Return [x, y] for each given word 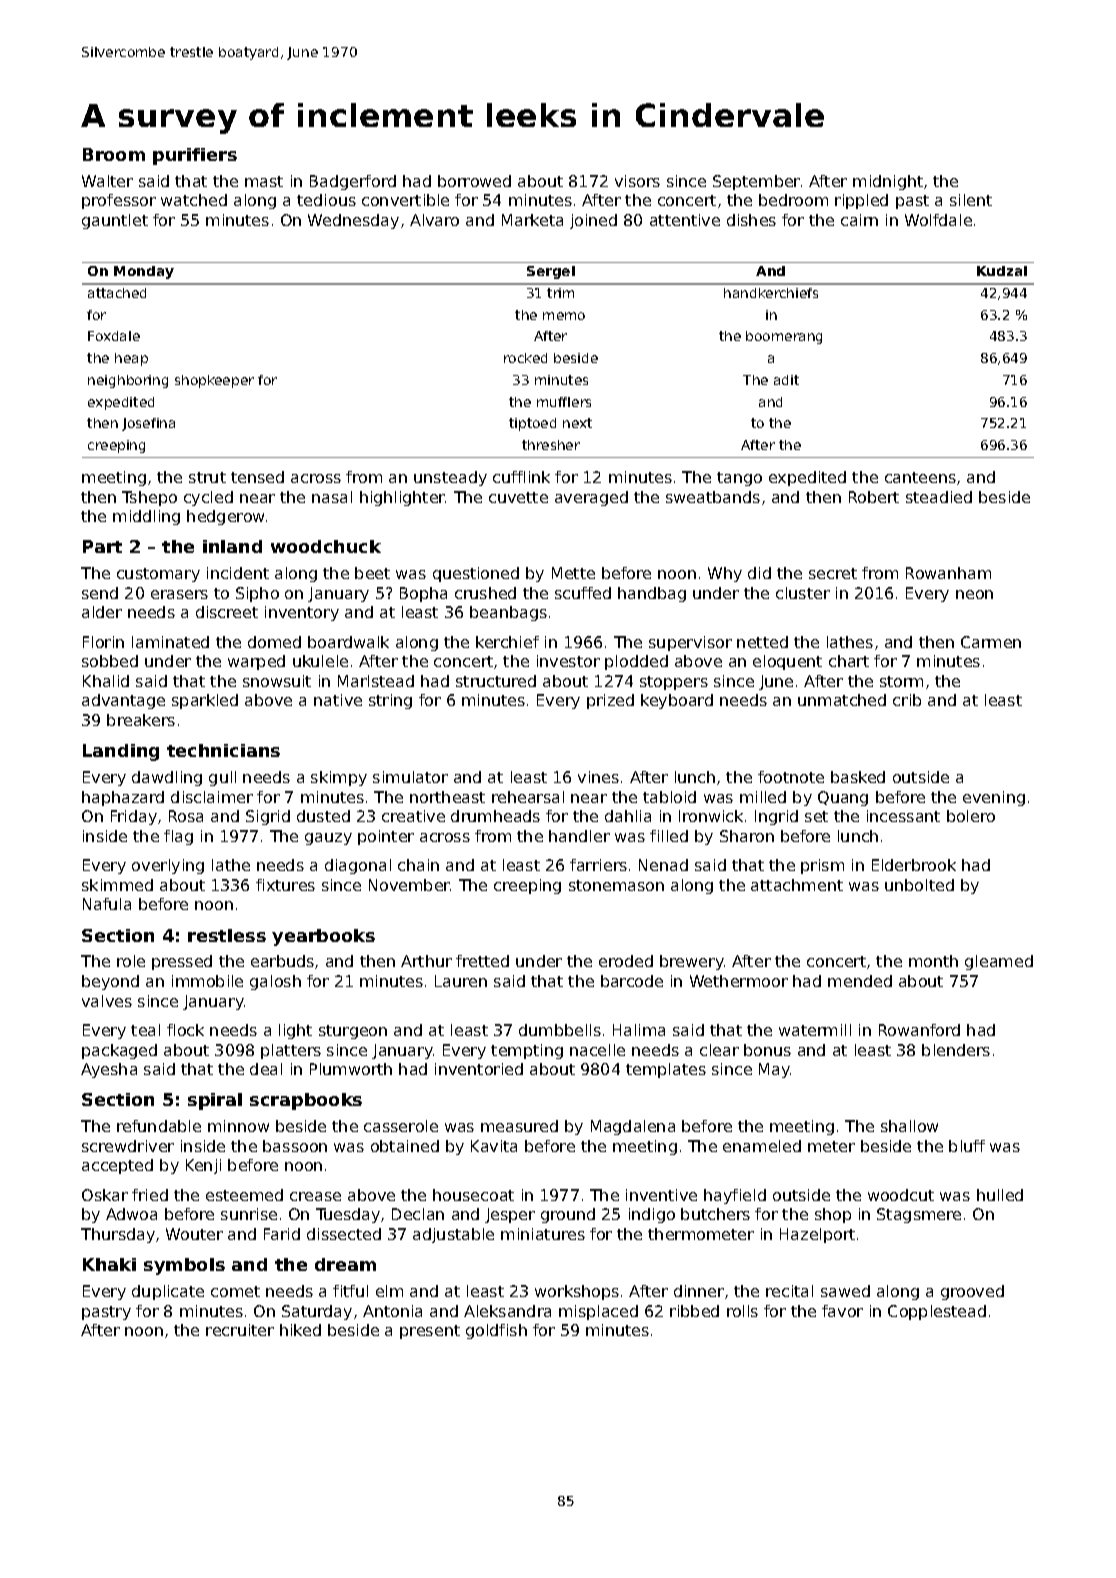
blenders [956, 1050]
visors [637, 181]
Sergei [551, 272]
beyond [110, 982]
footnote [791, 777]
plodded [636, 662]
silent [971, 200]
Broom [114, 154]
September [756, 182]
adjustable [453, 1235]
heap [131, 359]
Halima [639, 1030]
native [338, 700]
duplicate [168, 1292]
